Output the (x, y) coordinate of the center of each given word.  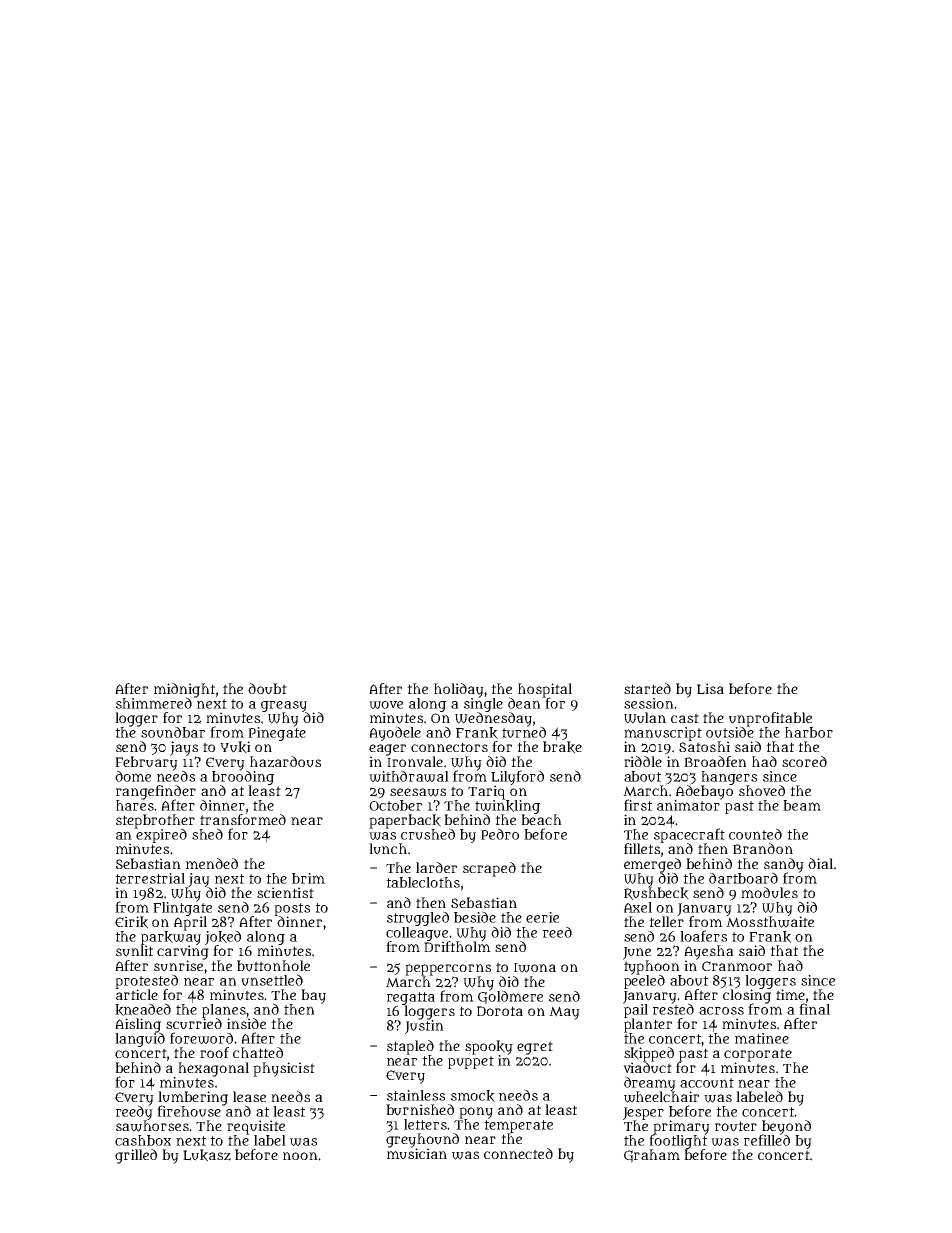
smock (473, 1096)
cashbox (143, 1140)
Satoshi (704, 746)
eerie (542, 917)
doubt (267, 689)
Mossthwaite (770, 922)
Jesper (643, 1113)
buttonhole (273, 966)
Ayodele (395, 733)
